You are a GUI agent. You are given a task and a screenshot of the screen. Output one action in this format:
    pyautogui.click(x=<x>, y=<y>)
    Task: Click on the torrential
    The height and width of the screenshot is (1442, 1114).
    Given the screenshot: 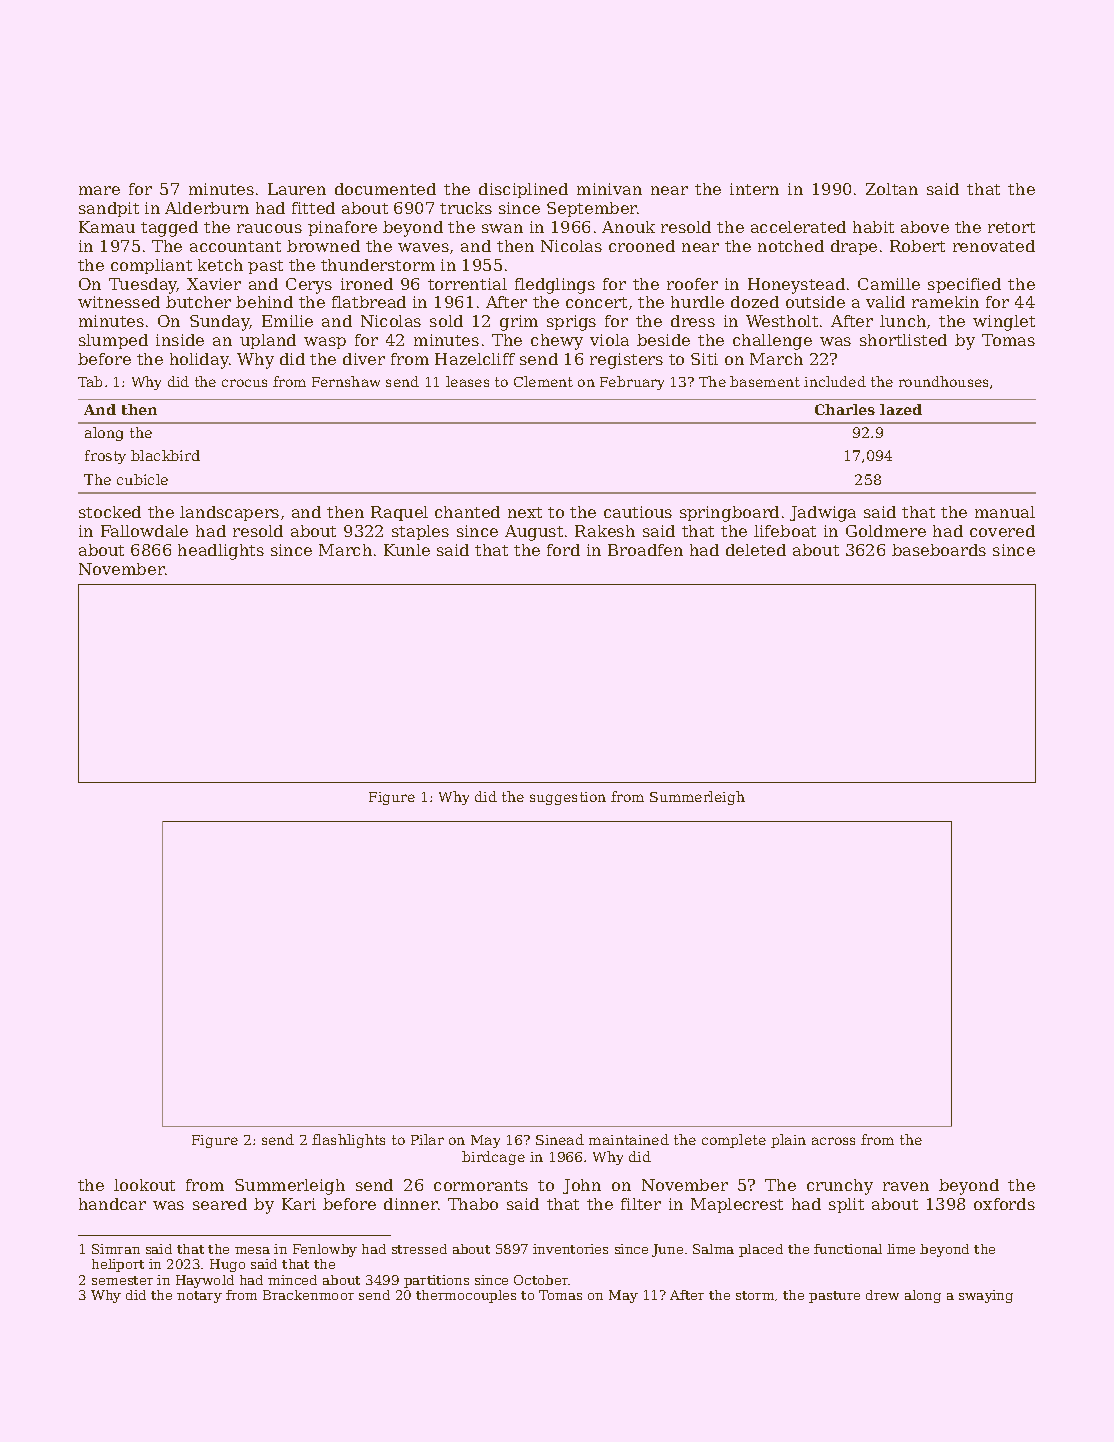 What is the action you would take?
    pyautogui.click(x=467, y=284)
